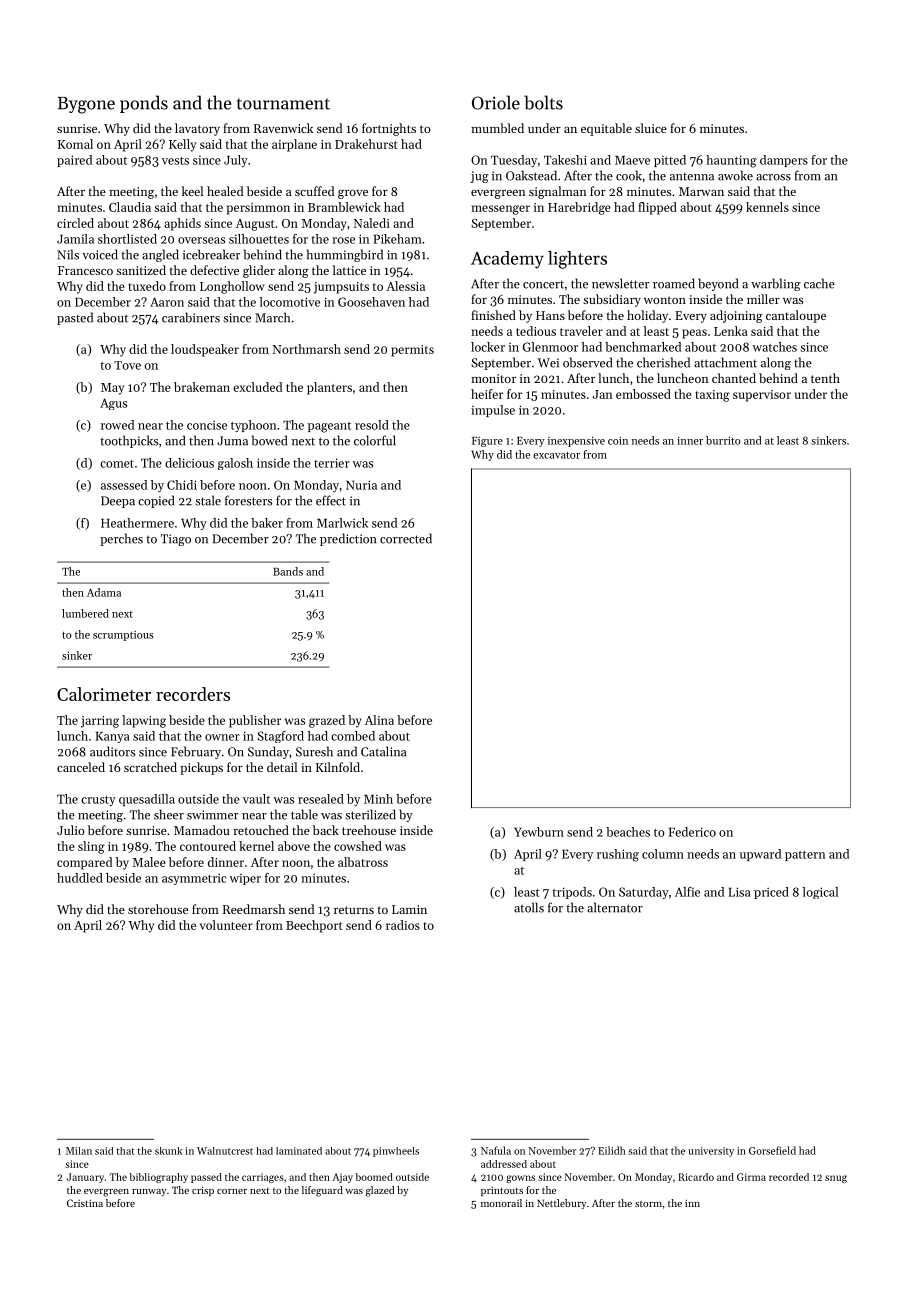 This document has width=908, height=1316. What do you see at coordinates (657, 208) in the document?
I see `flipped` at bounding box center [657, 208].
